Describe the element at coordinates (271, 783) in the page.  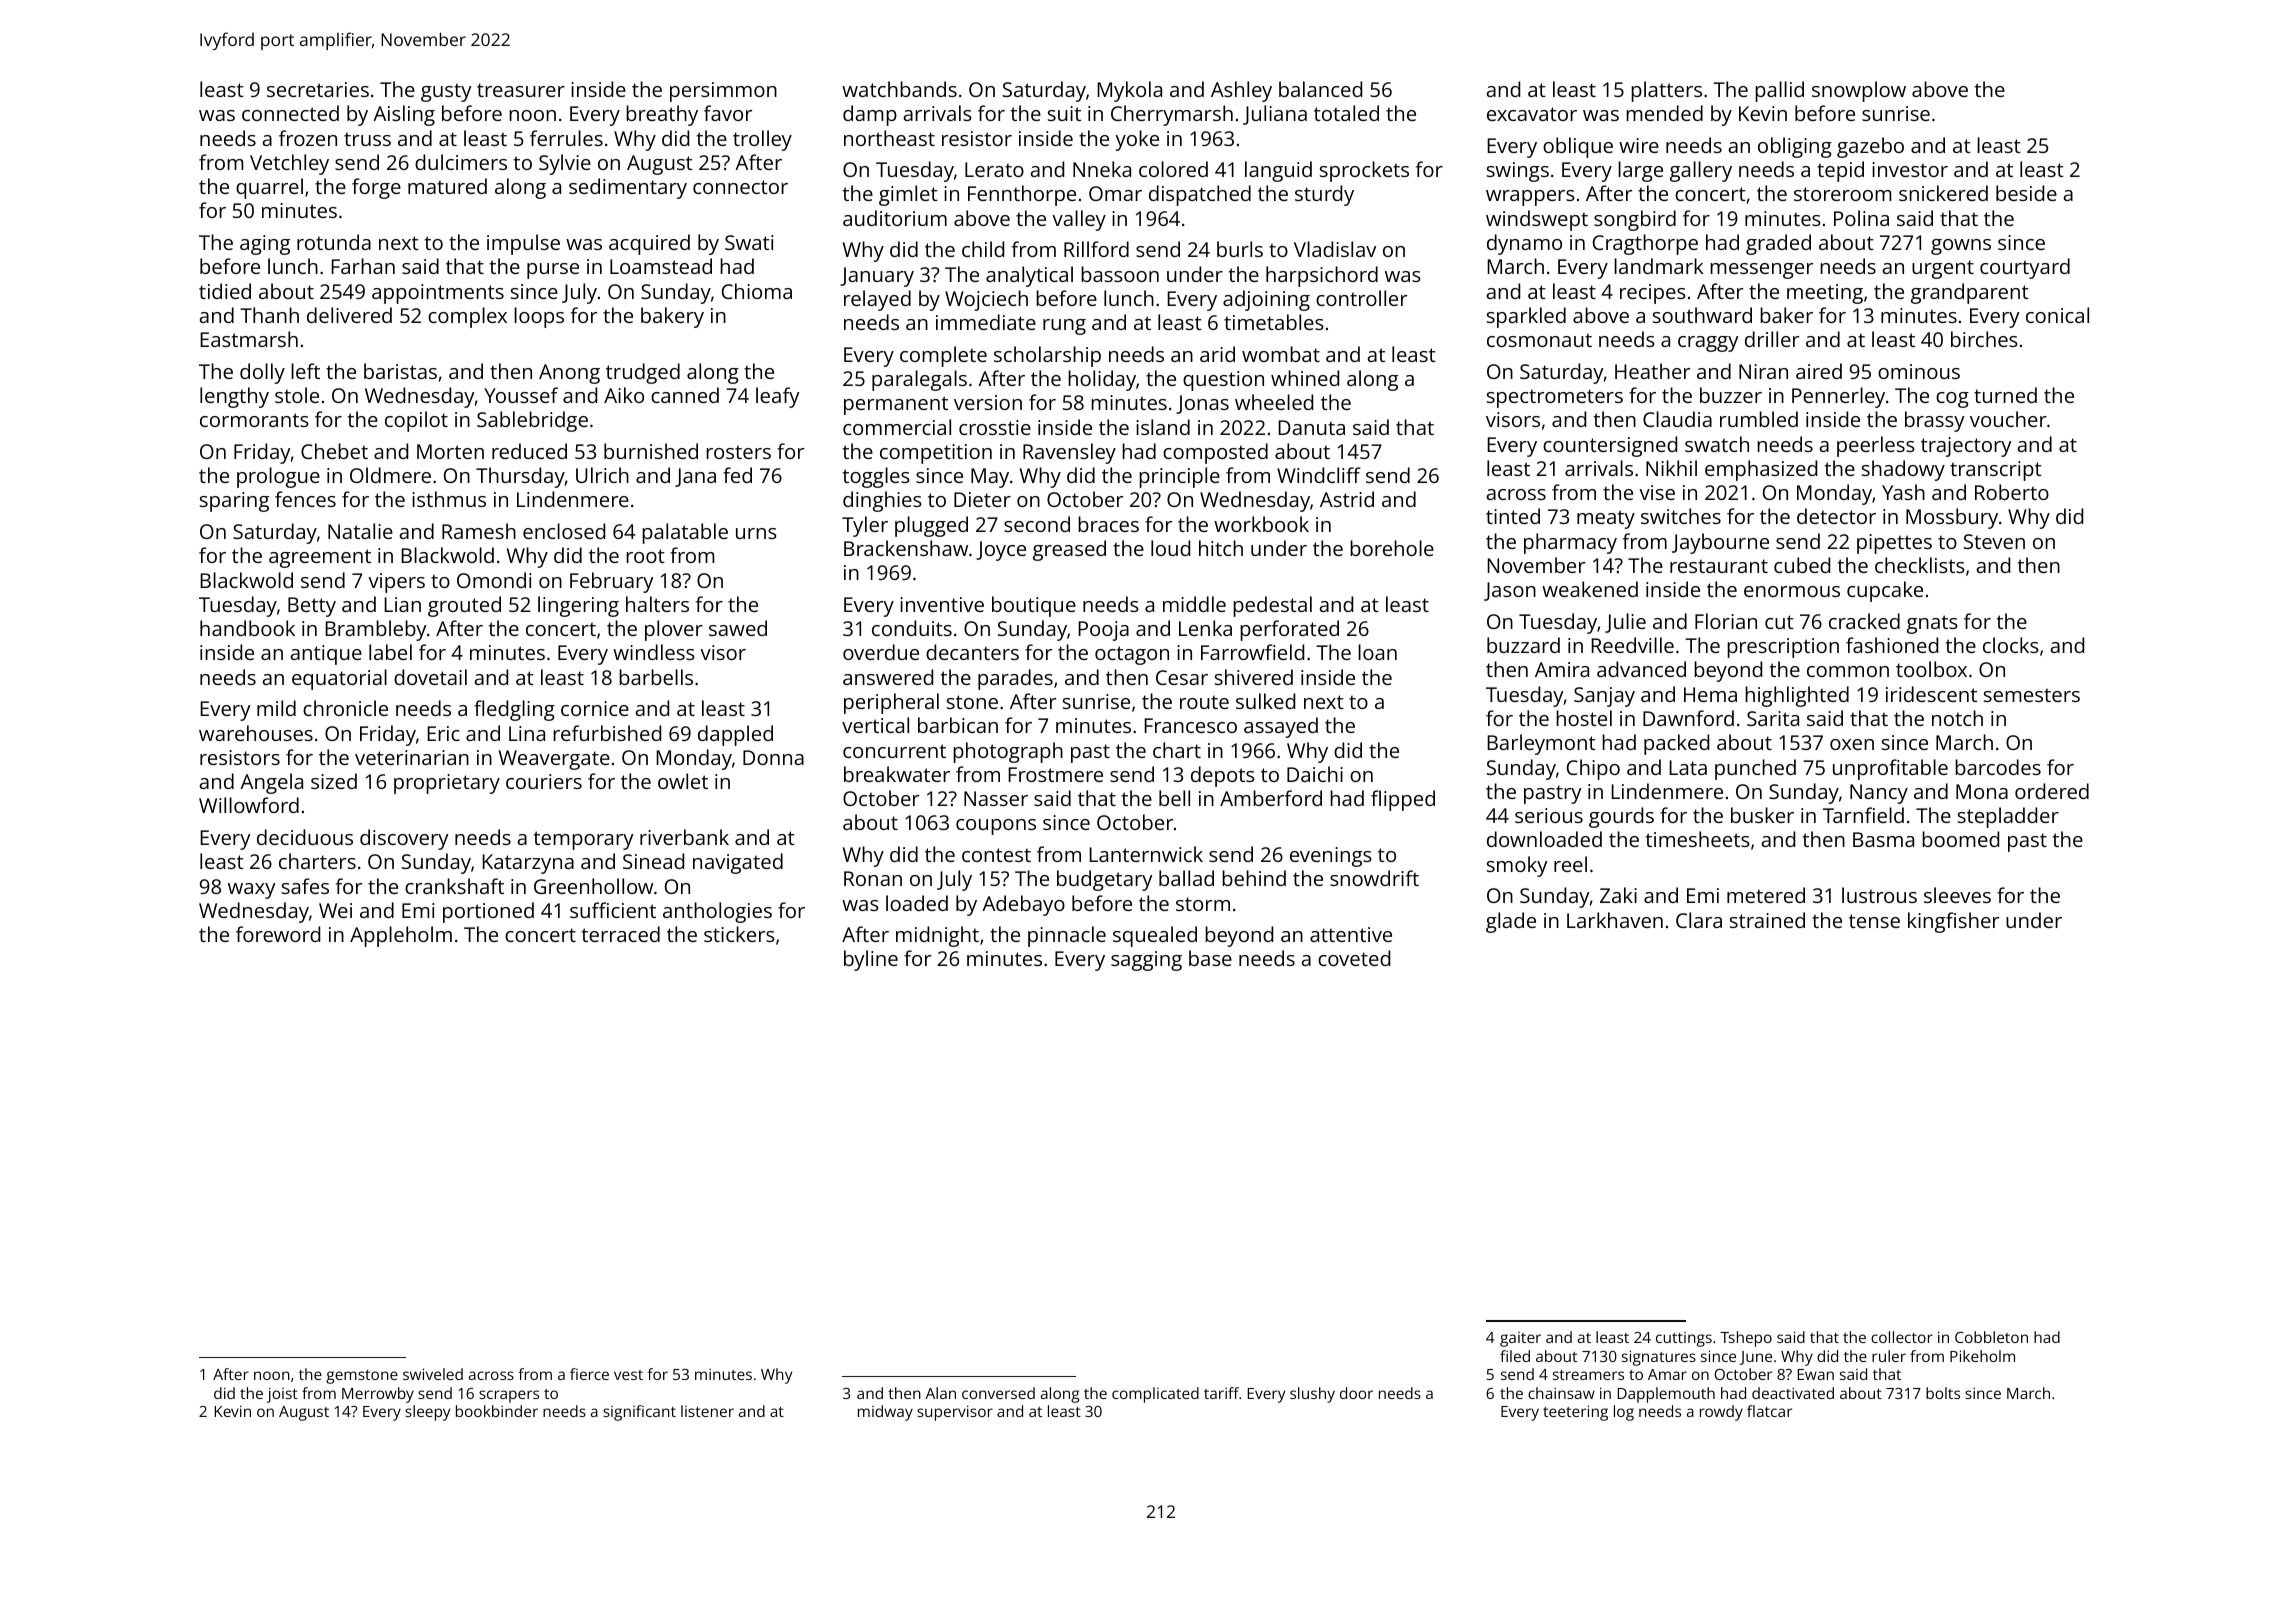
I see `Angela` at that location.
